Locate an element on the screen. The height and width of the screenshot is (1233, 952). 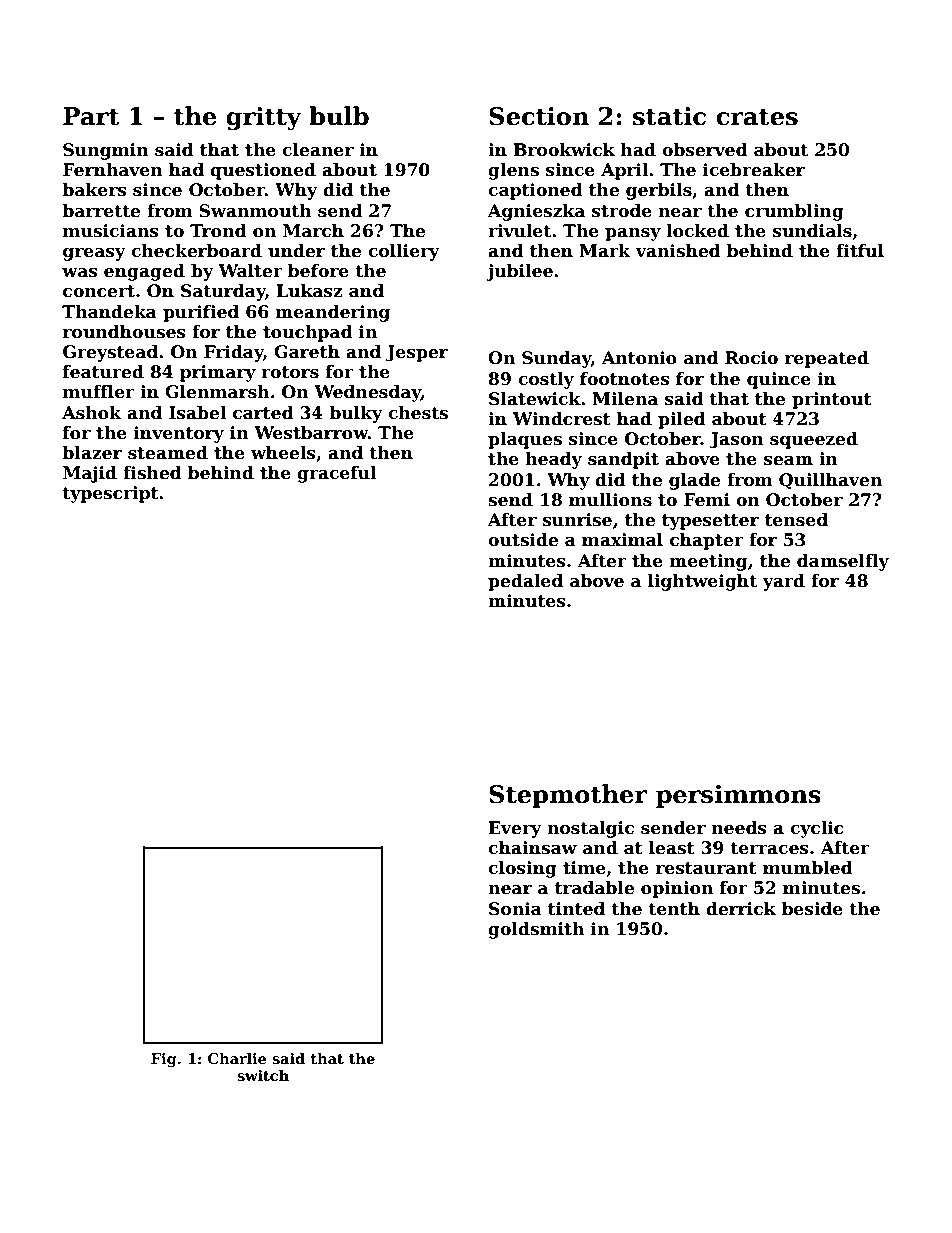
Charlie is located at coordinates (237, 1058).
